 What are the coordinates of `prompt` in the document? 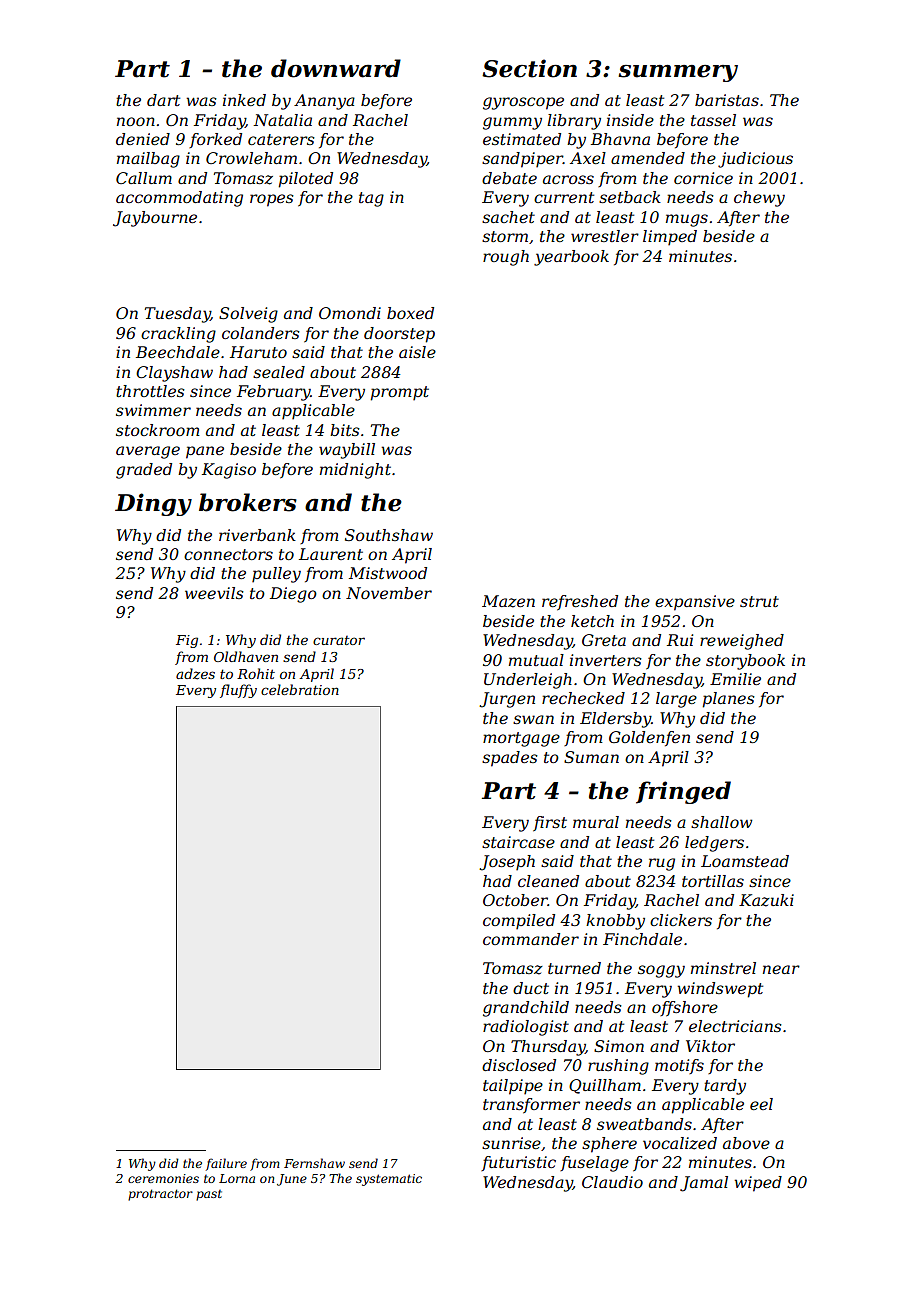 It's located at (400, 393).
